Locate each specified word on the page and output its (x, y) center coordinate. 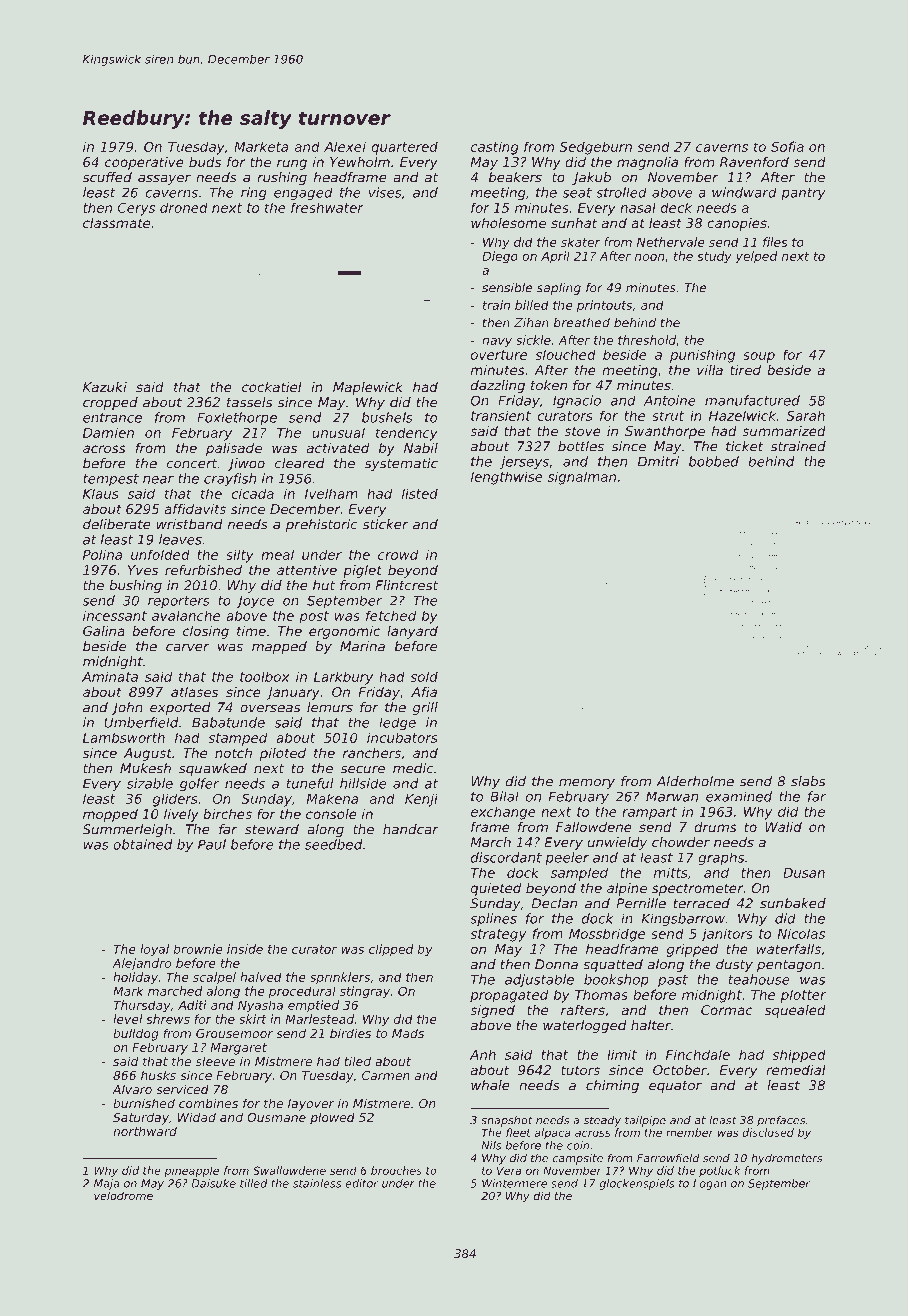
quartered (404, 148)
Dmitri (658, 461)
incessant (115, 615)
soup (759, 357)
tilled (254, 1183)
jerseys (524, 462)
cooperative (144, 163)
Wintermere (514, 1183)
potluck (719, 1171)
